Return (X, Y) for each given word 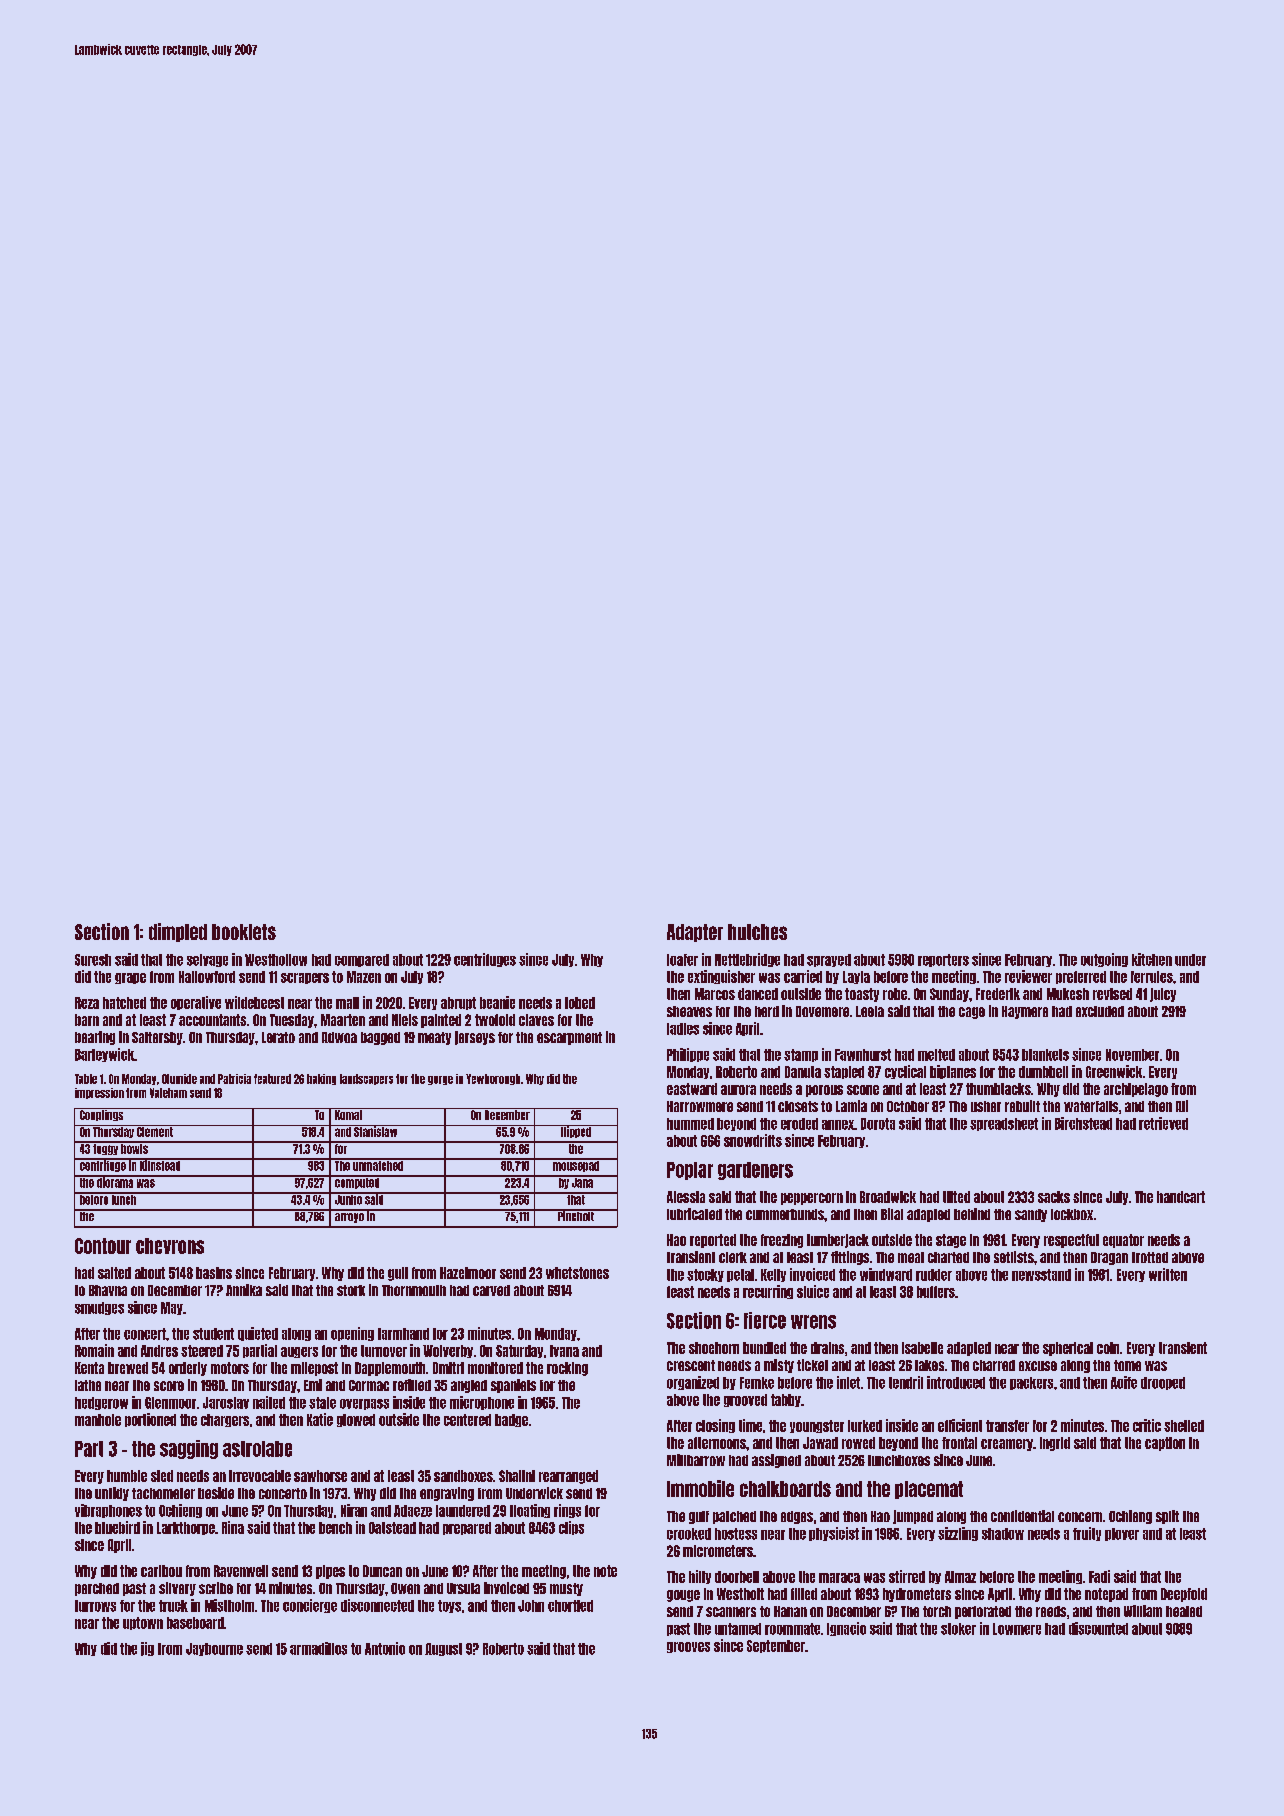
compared (362, 960)
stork (351, 1290)
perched (97, 1589)
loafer (682, 960)
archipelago (1136, 1090)
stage (951, 1241)
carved (491, 1290)
